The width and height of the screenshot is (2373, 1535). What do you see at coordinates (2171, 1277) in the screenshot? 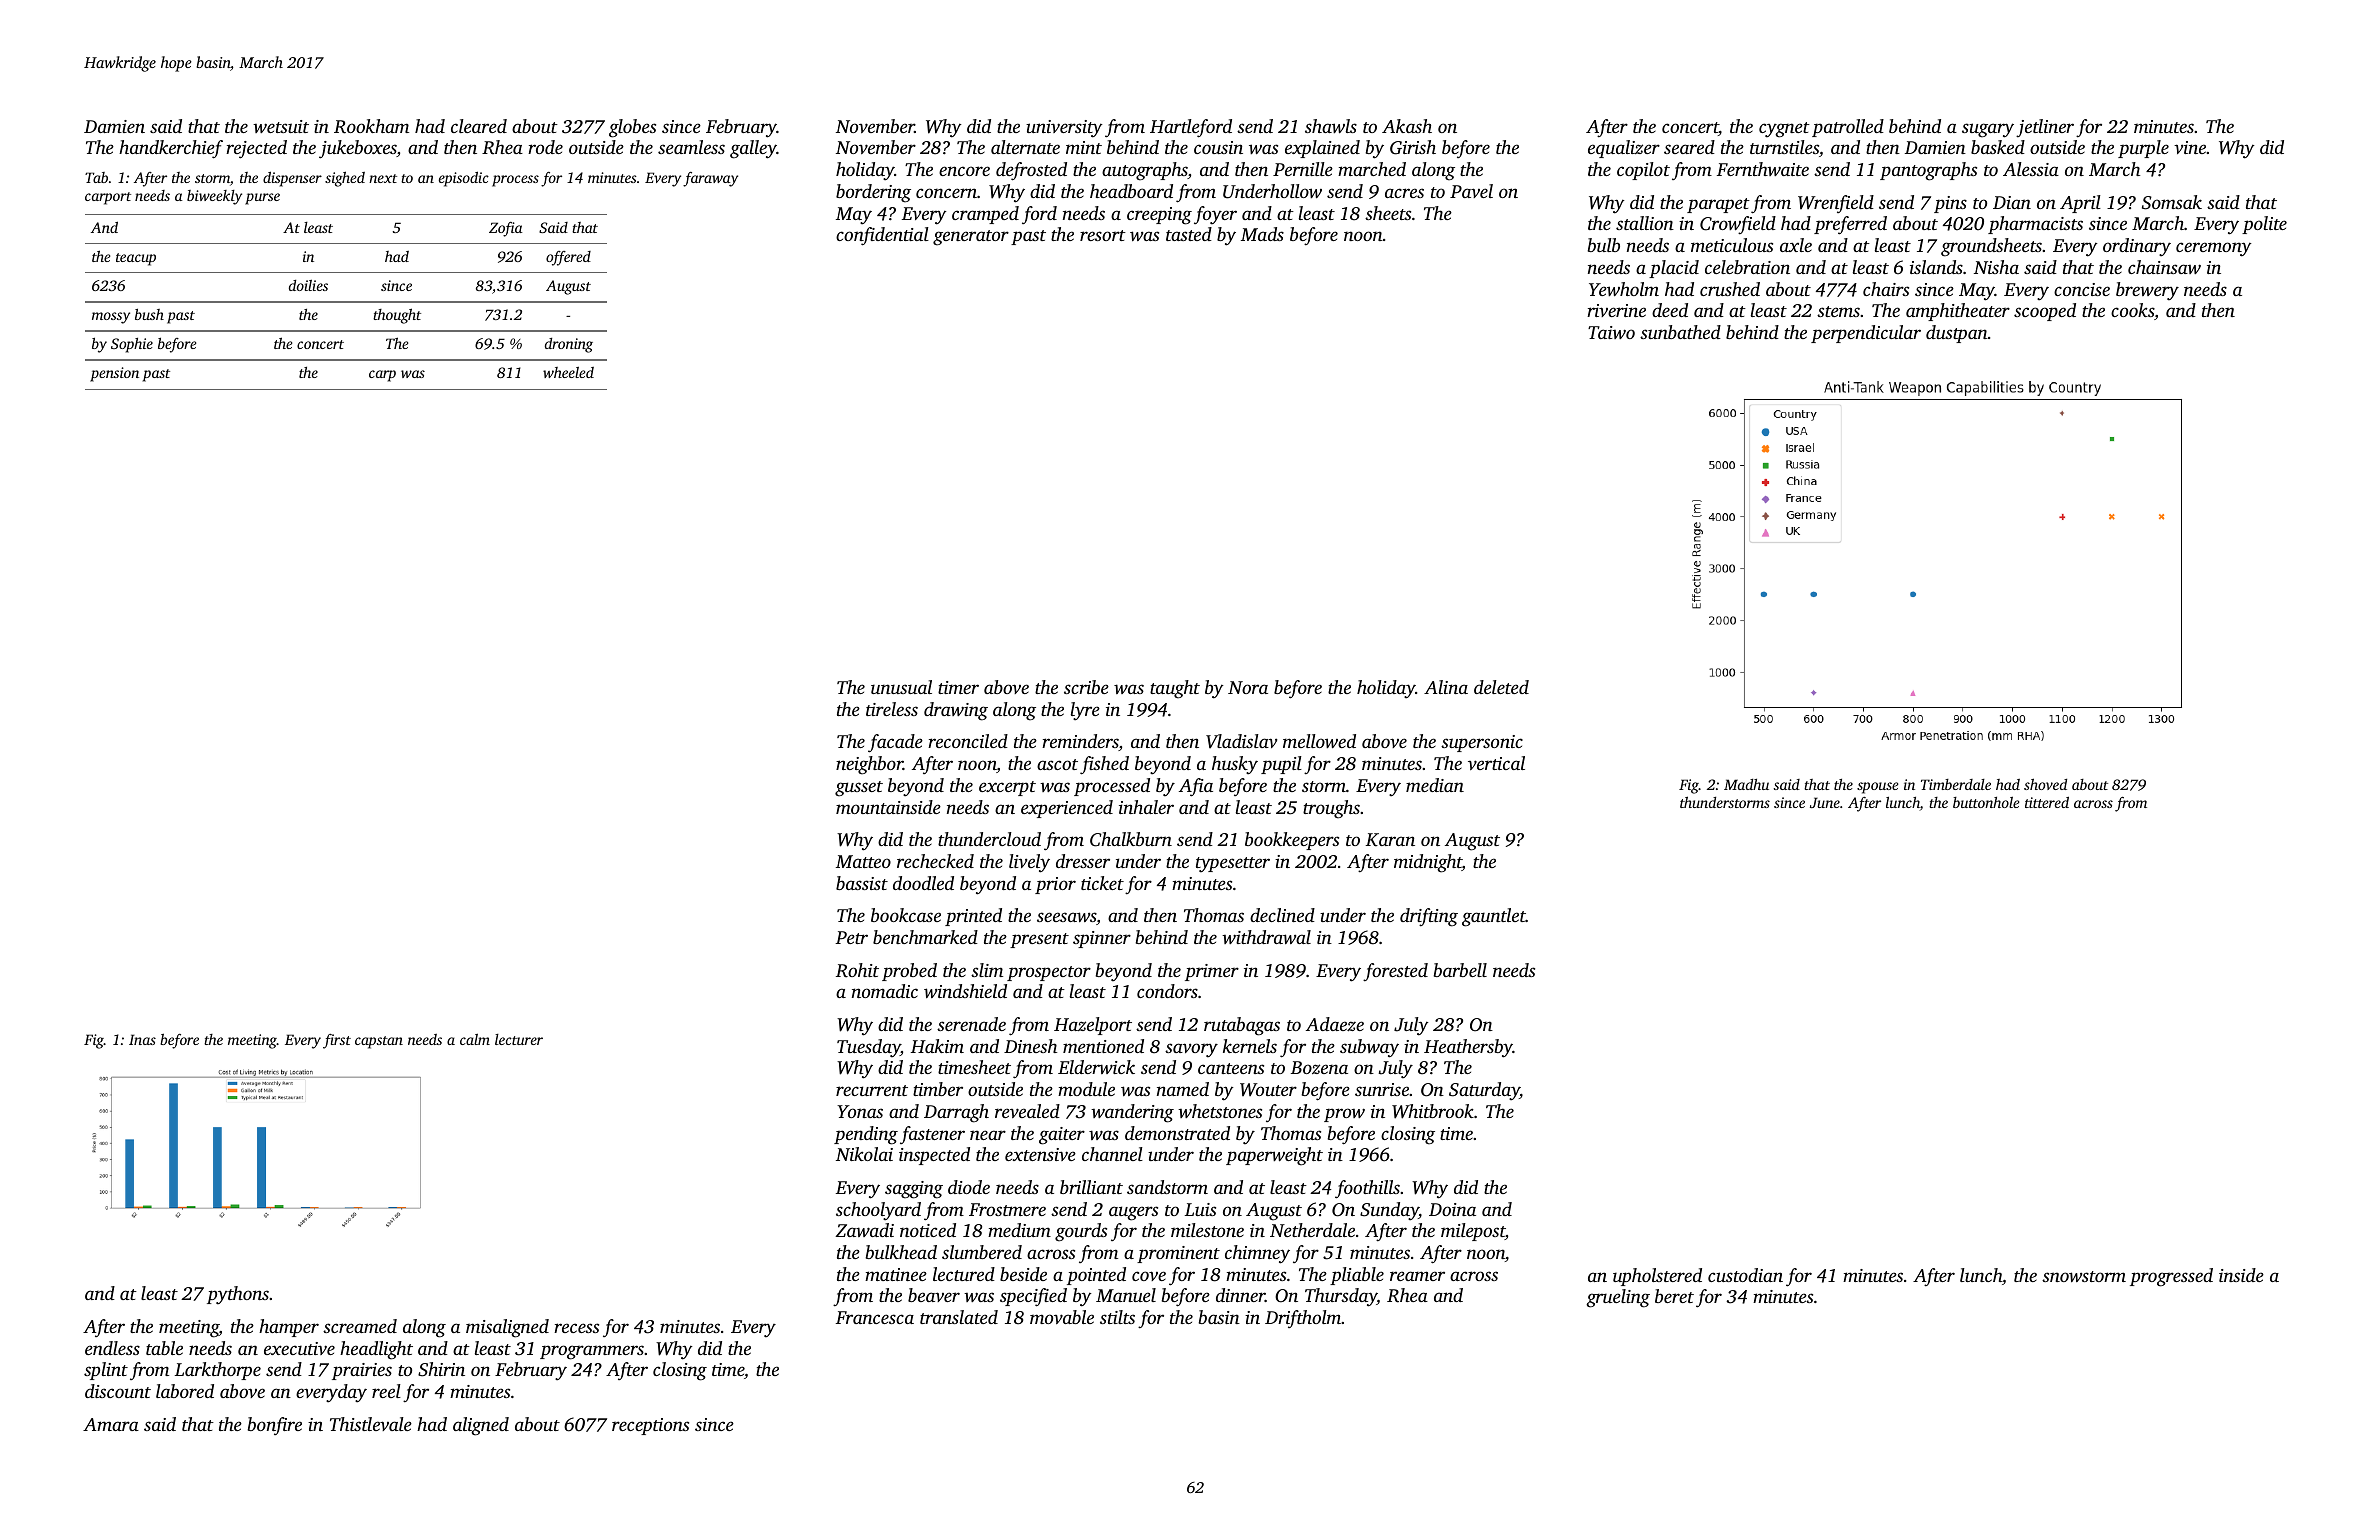
I see `progressed` at bounding box center [2171, 1277].
